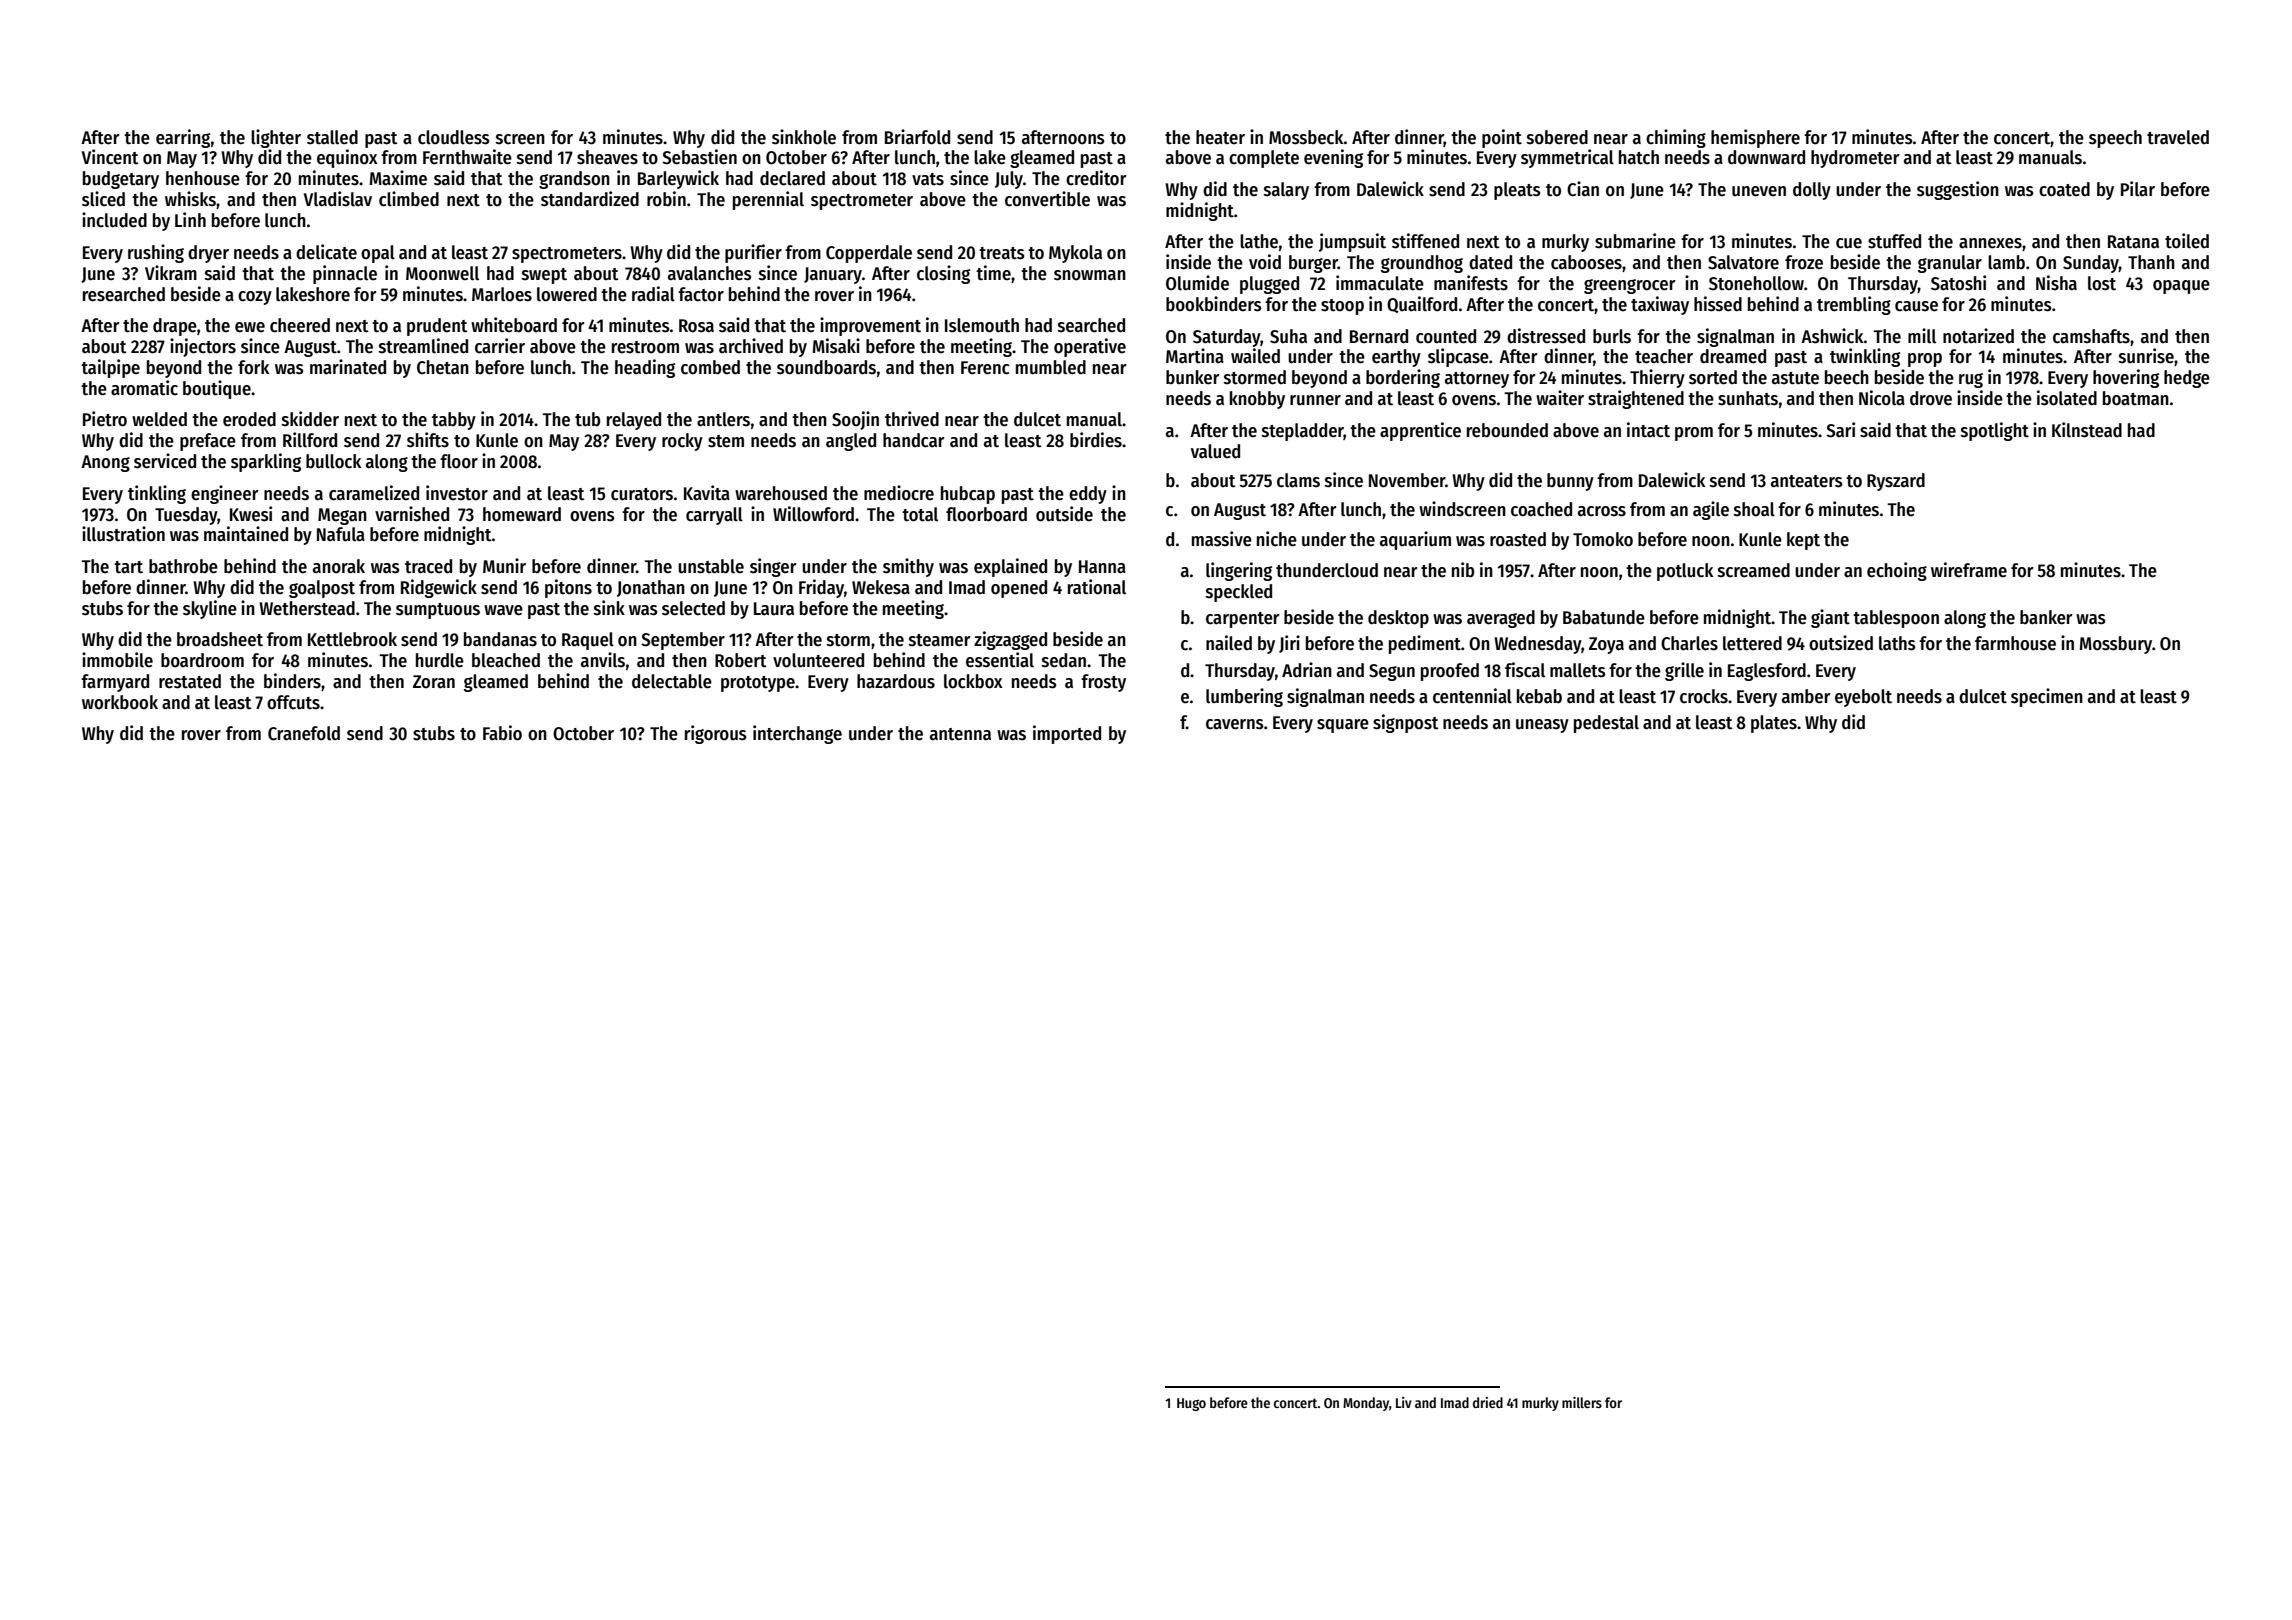 Image resolution: width=2292 pixels, height=1620 pixels. I want to click on plates, so click(1774, 724).
